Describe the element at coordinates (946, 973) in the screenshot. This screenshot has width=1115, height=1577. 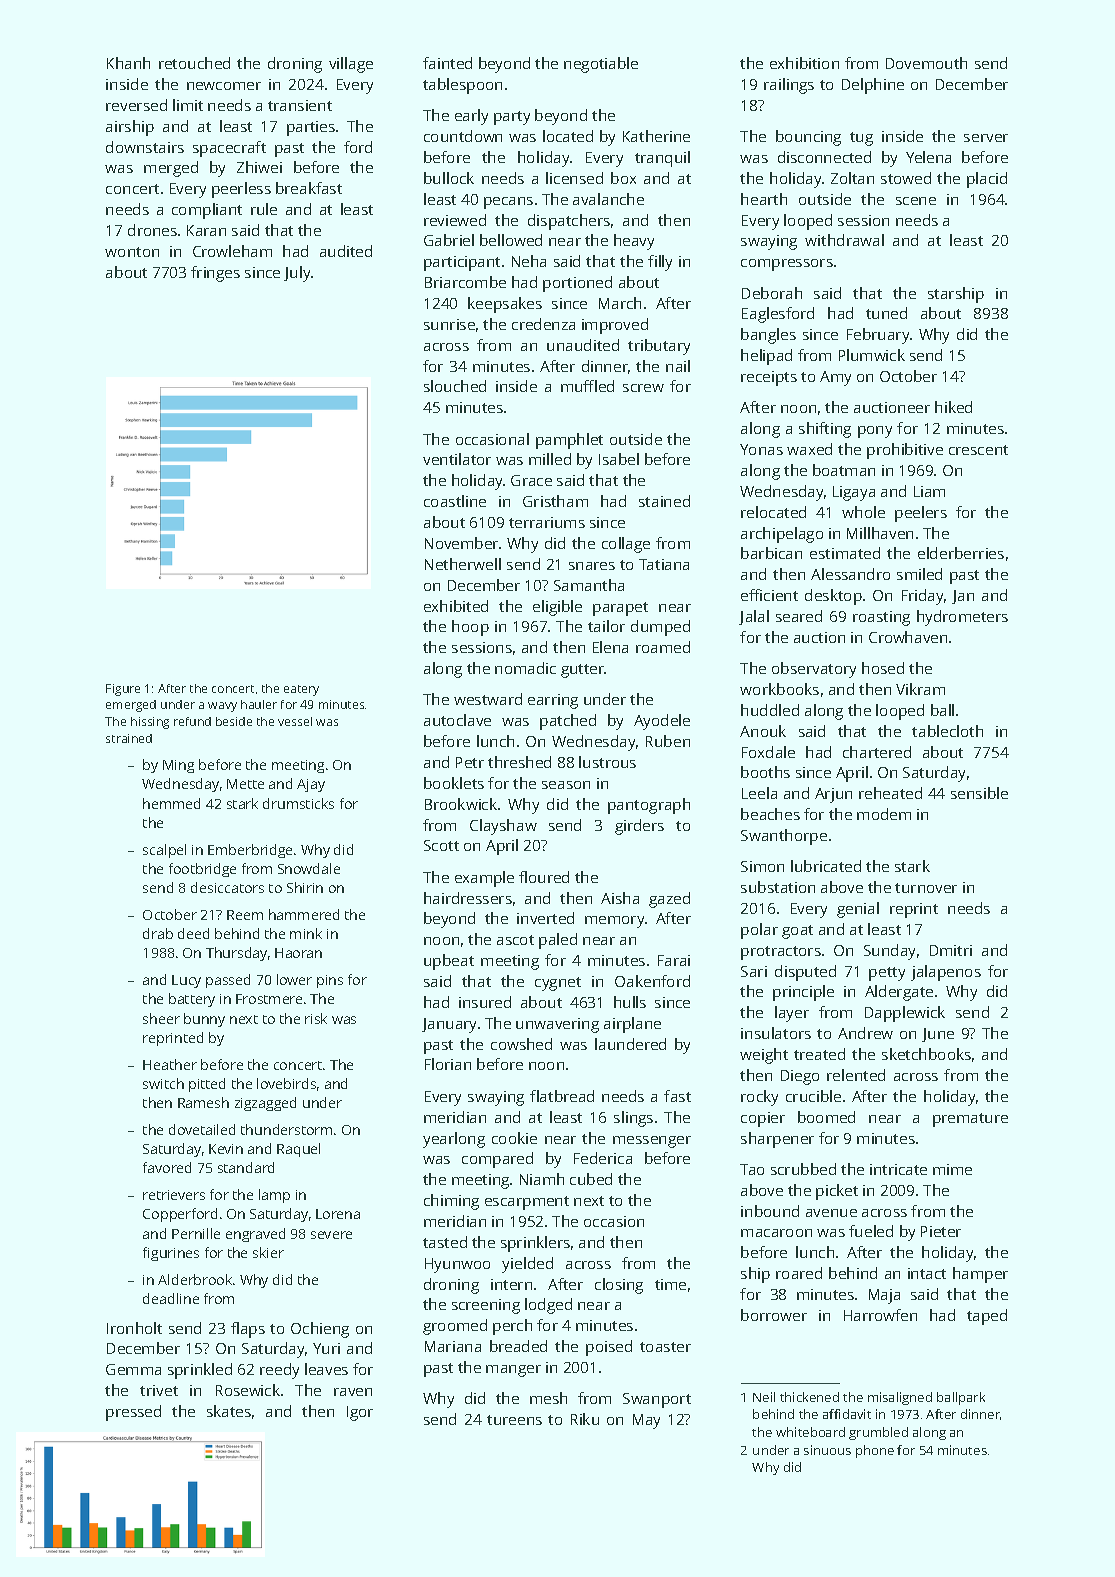
I see `jalapenos` at that location.
